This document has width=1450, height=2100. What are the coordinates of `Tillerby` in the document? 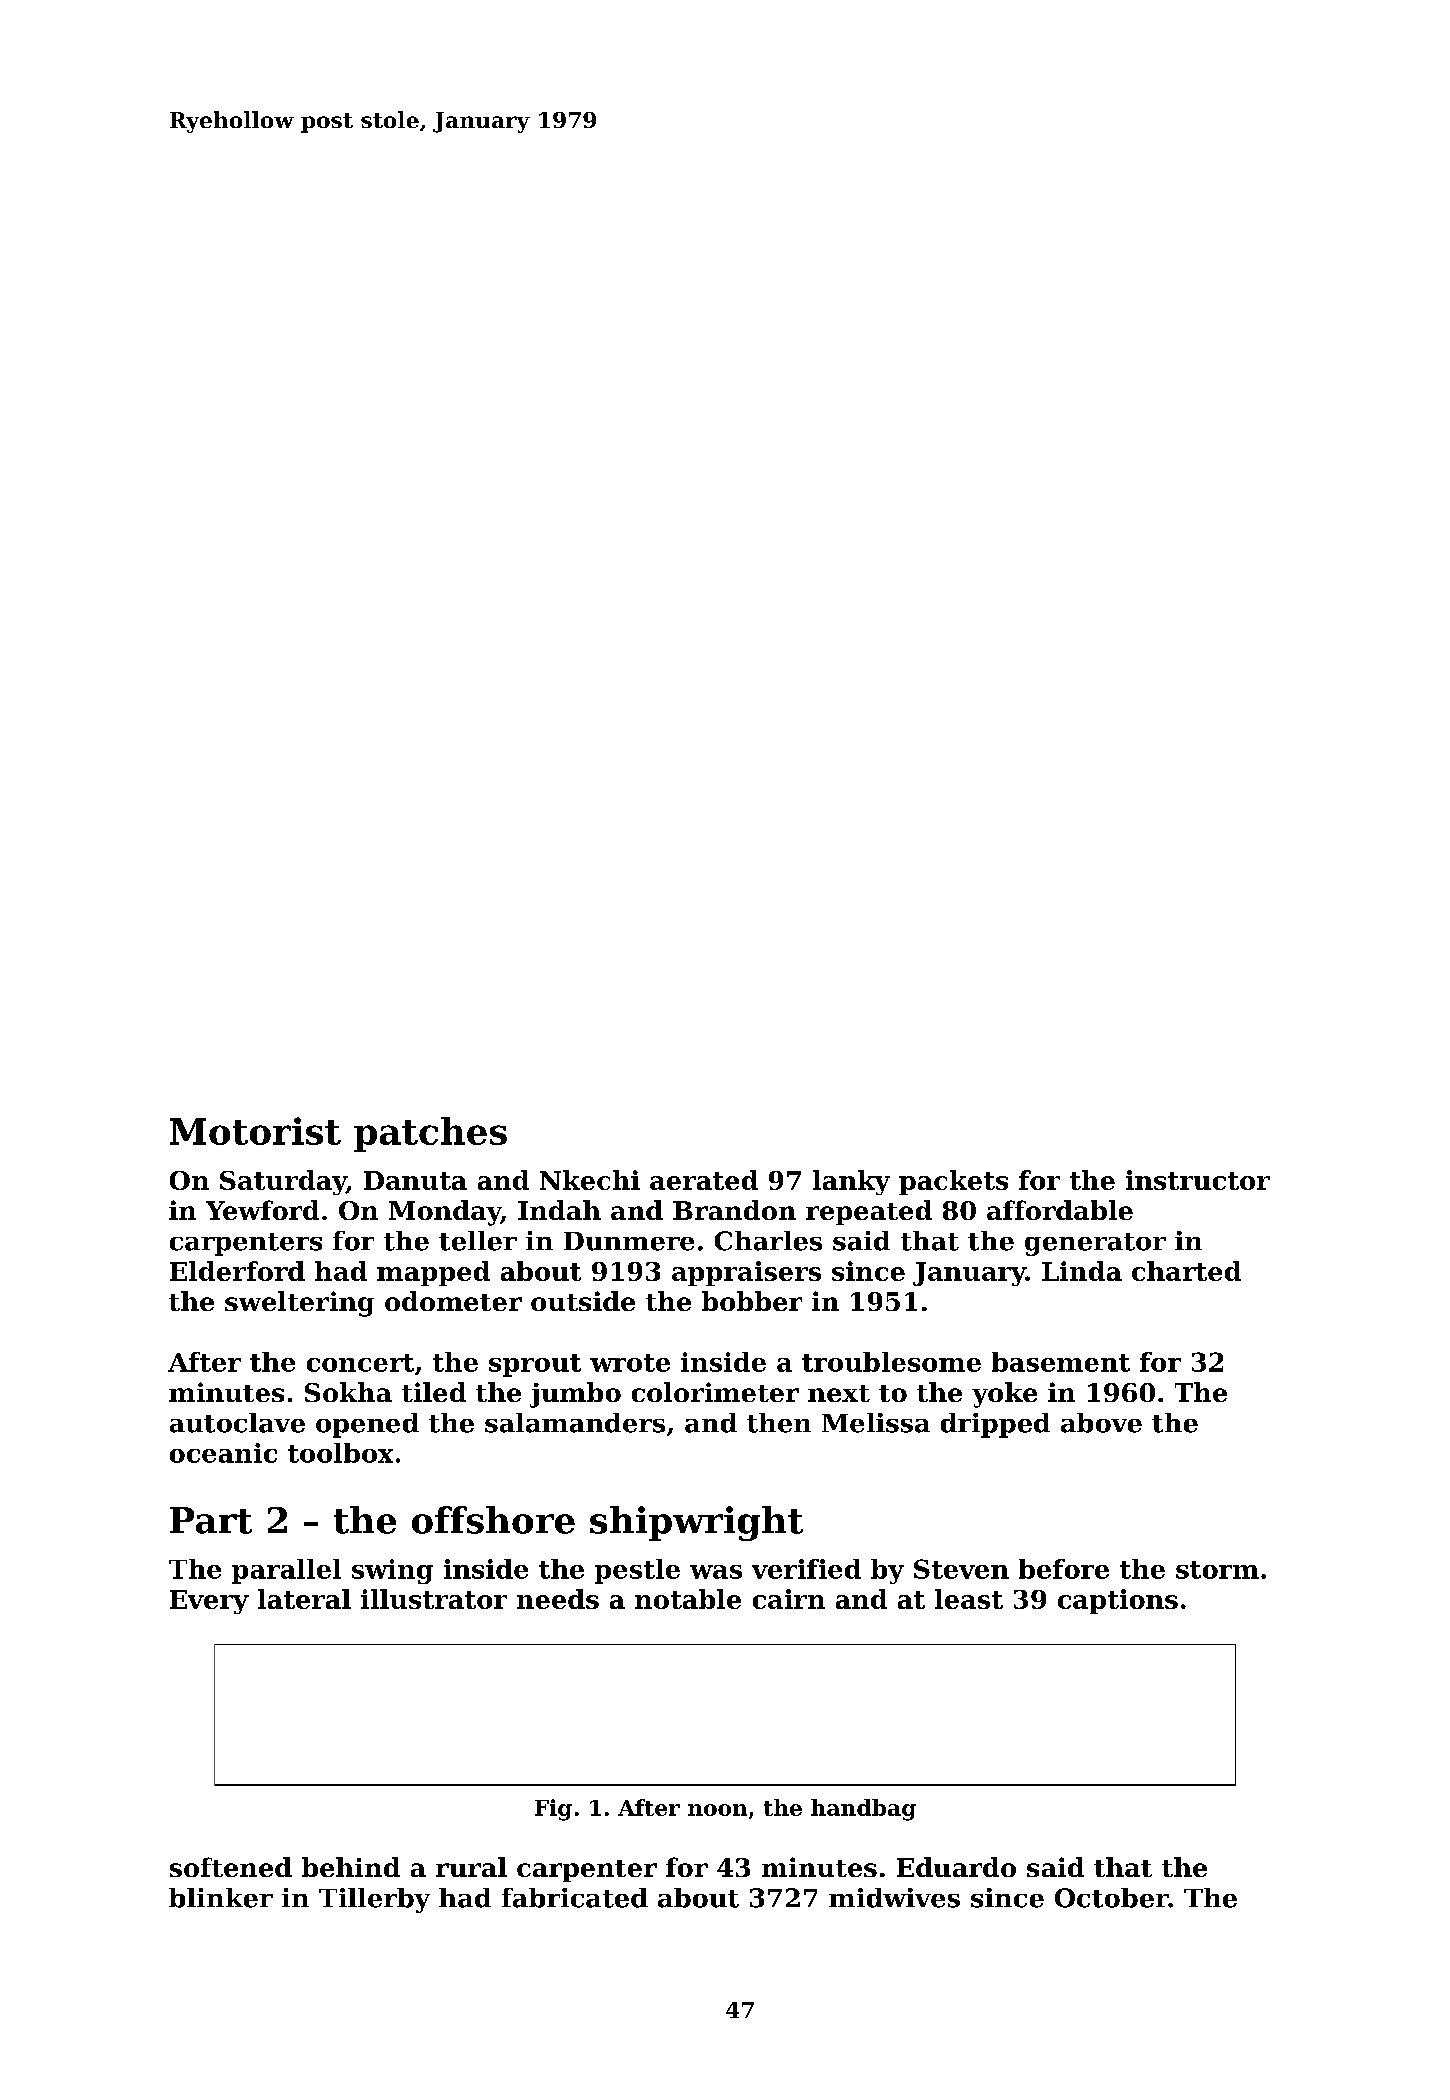 It's located at (374, 1900).
